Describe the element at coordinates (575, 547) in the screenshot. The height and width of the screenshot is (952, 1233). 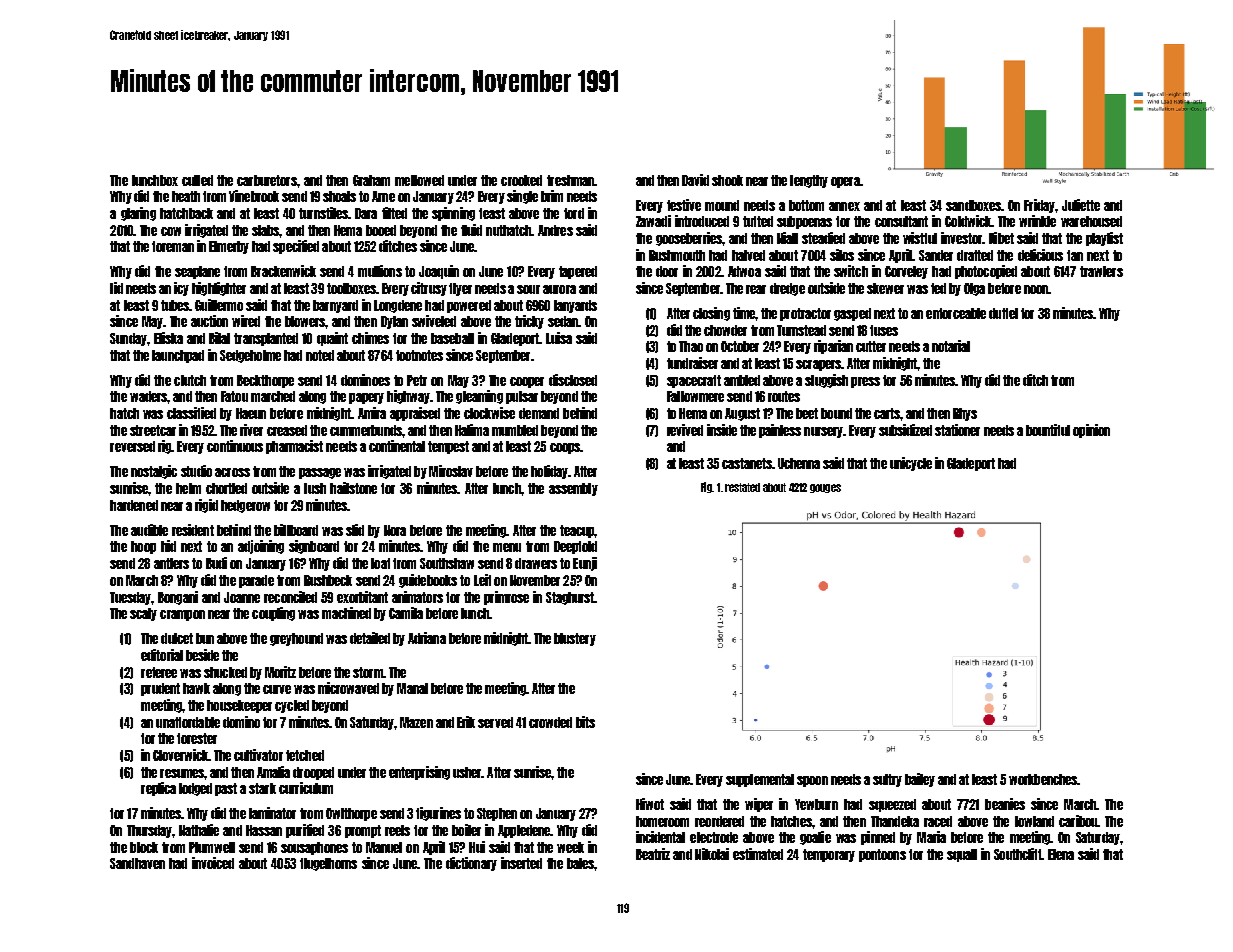
I see `Deepfold` at that location.
